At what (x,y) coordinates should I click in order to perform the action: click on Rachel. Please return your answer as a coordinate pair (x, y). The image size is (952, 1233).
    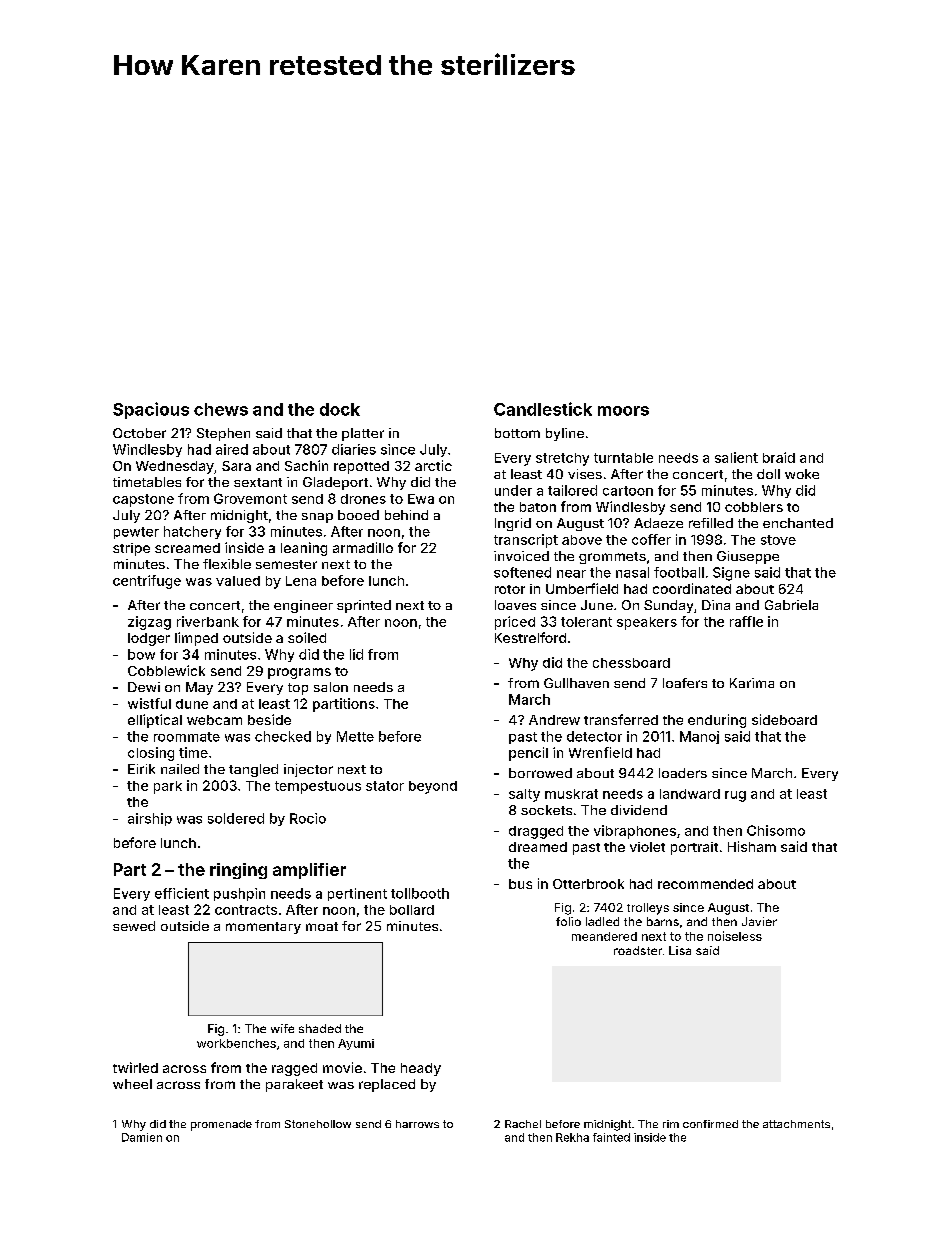
    Looking at the image, I should click on (523, 1124).
